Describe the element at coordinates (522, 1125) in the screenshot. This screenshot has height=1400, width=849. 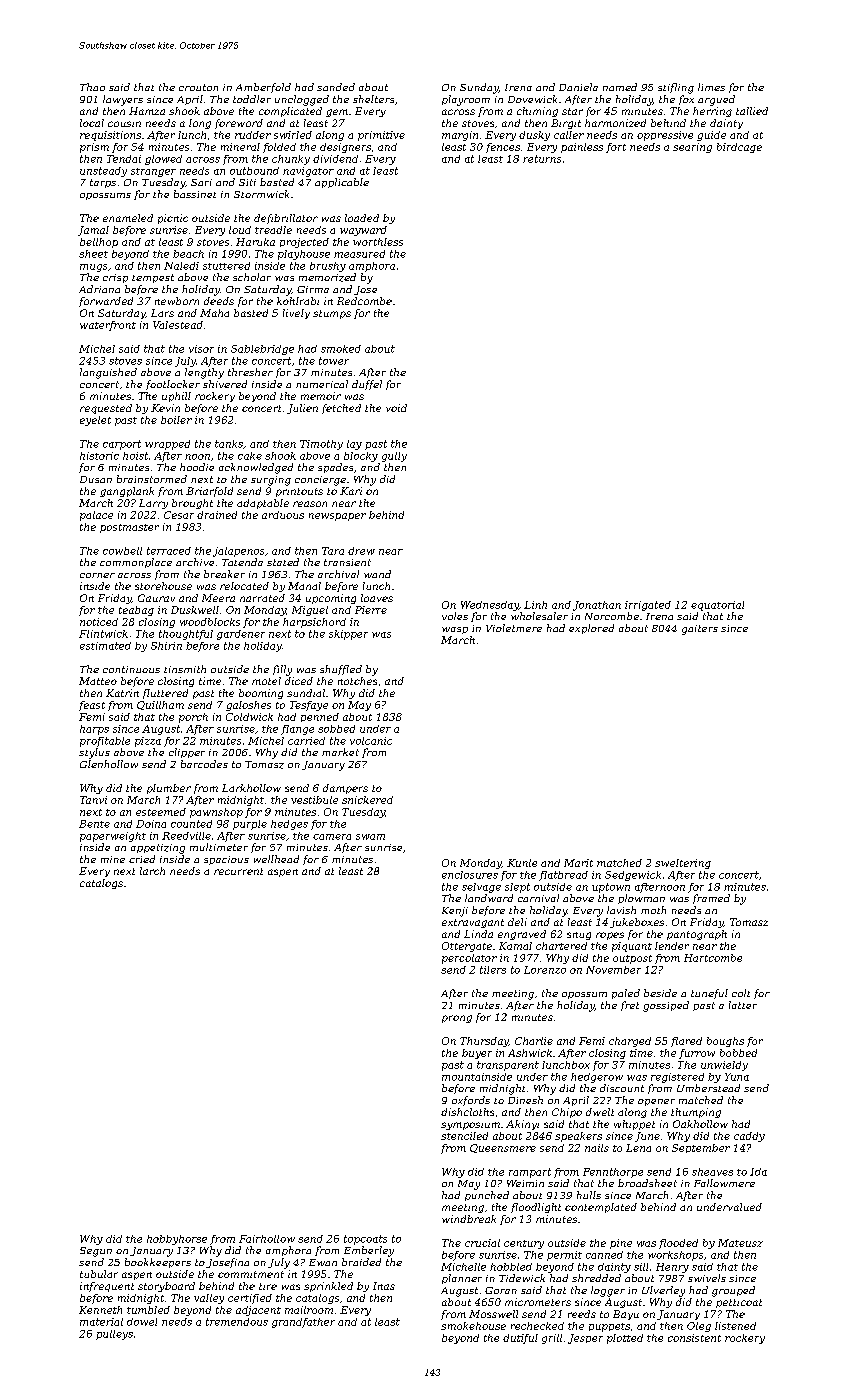
I see `Akinyi` at that location.
